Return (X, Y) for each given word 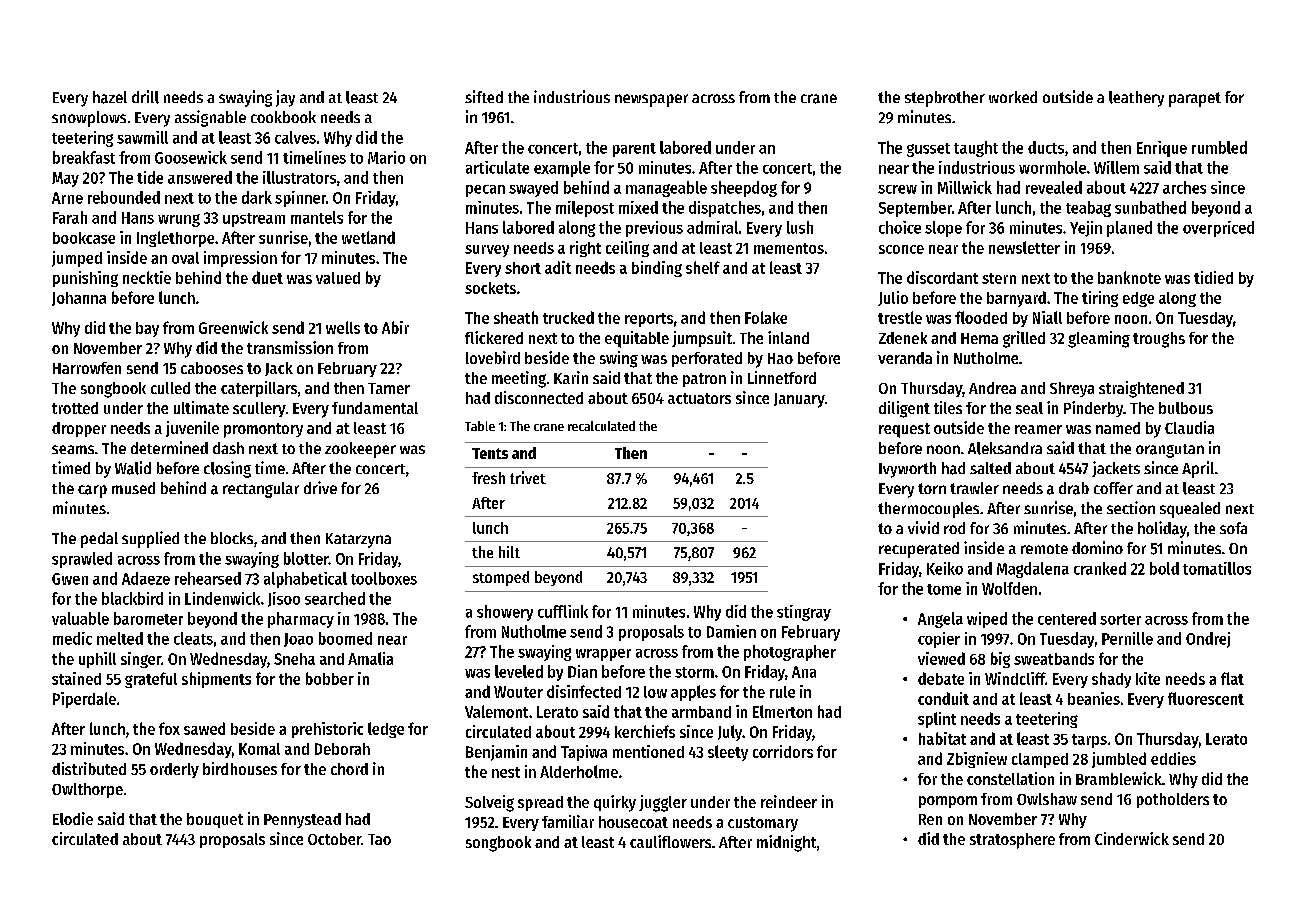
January (799, 400)
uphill (97, 660)
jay (285, 98)
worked (1013, 97)
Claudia (1189, 427)
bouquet (215, 820)
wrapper (603, 655)
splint (937, 720)
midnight (786, 843)
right (585, 249)
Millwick (965, 187)
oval (185, 258)
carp (92, 491)
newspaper (651, 100)
